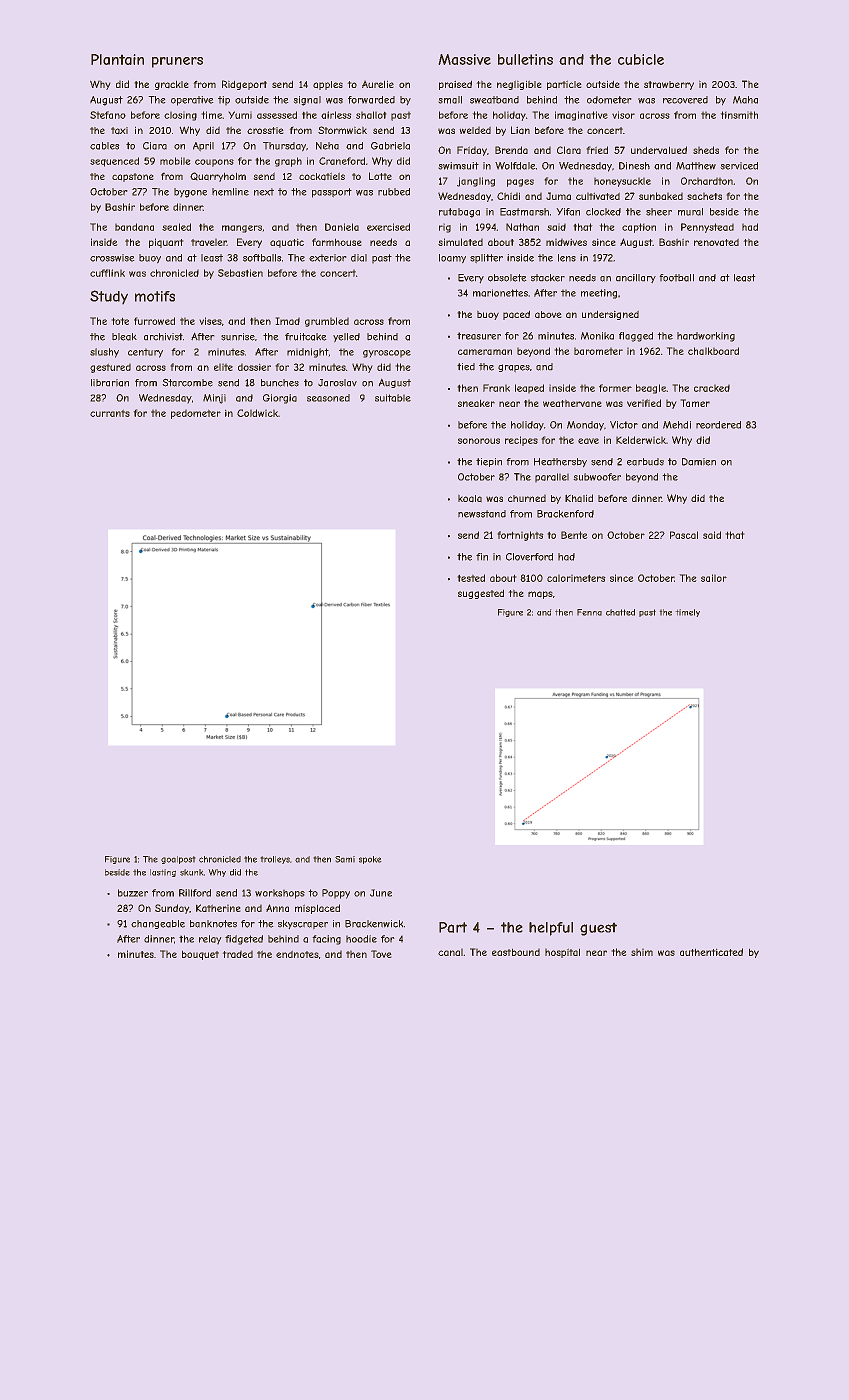 Image resolution: width=849 pixels, height=1400 pixels. Describe the element at coordinates (620, 612) in the screenshot. I see `chatted` at that location.
